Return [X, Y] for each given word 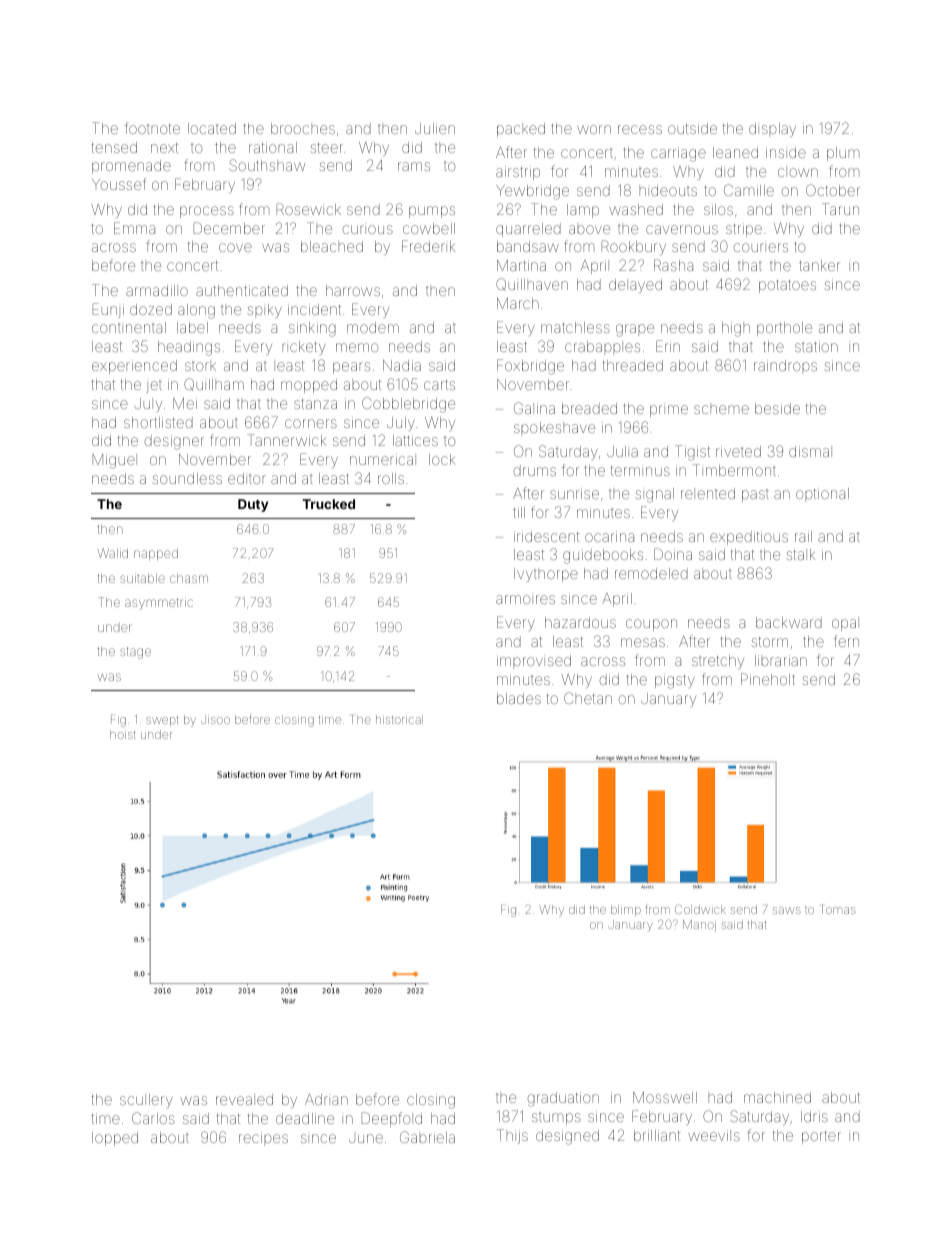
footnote [152, 128]
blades [519, 698]
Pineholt [768, 679]
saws [787, 910]
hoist [122, 734]
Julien [435, 128]
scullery [146, 1101]
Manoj [699, 926]
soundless [187, 478]
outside [692, 128]
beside [777, 408]
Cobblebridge [408, 405]
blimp [626, 910]
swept [162, 721]
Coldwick [700, 909]
